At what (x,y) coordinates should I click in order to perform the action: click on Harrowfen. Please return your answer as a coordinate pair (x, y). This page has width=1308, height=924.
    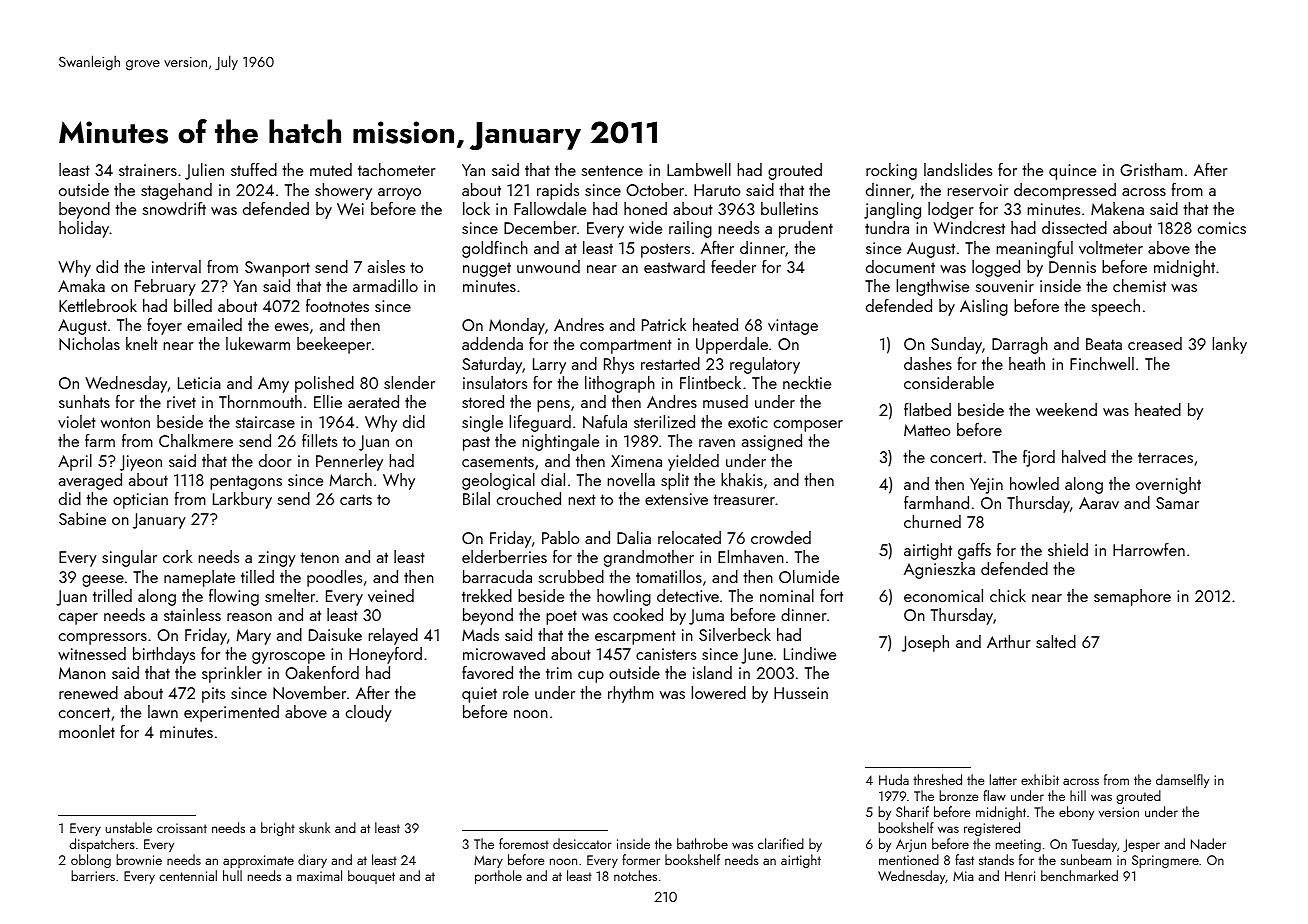
    Looking at the image, I should click on (1149, 549).
